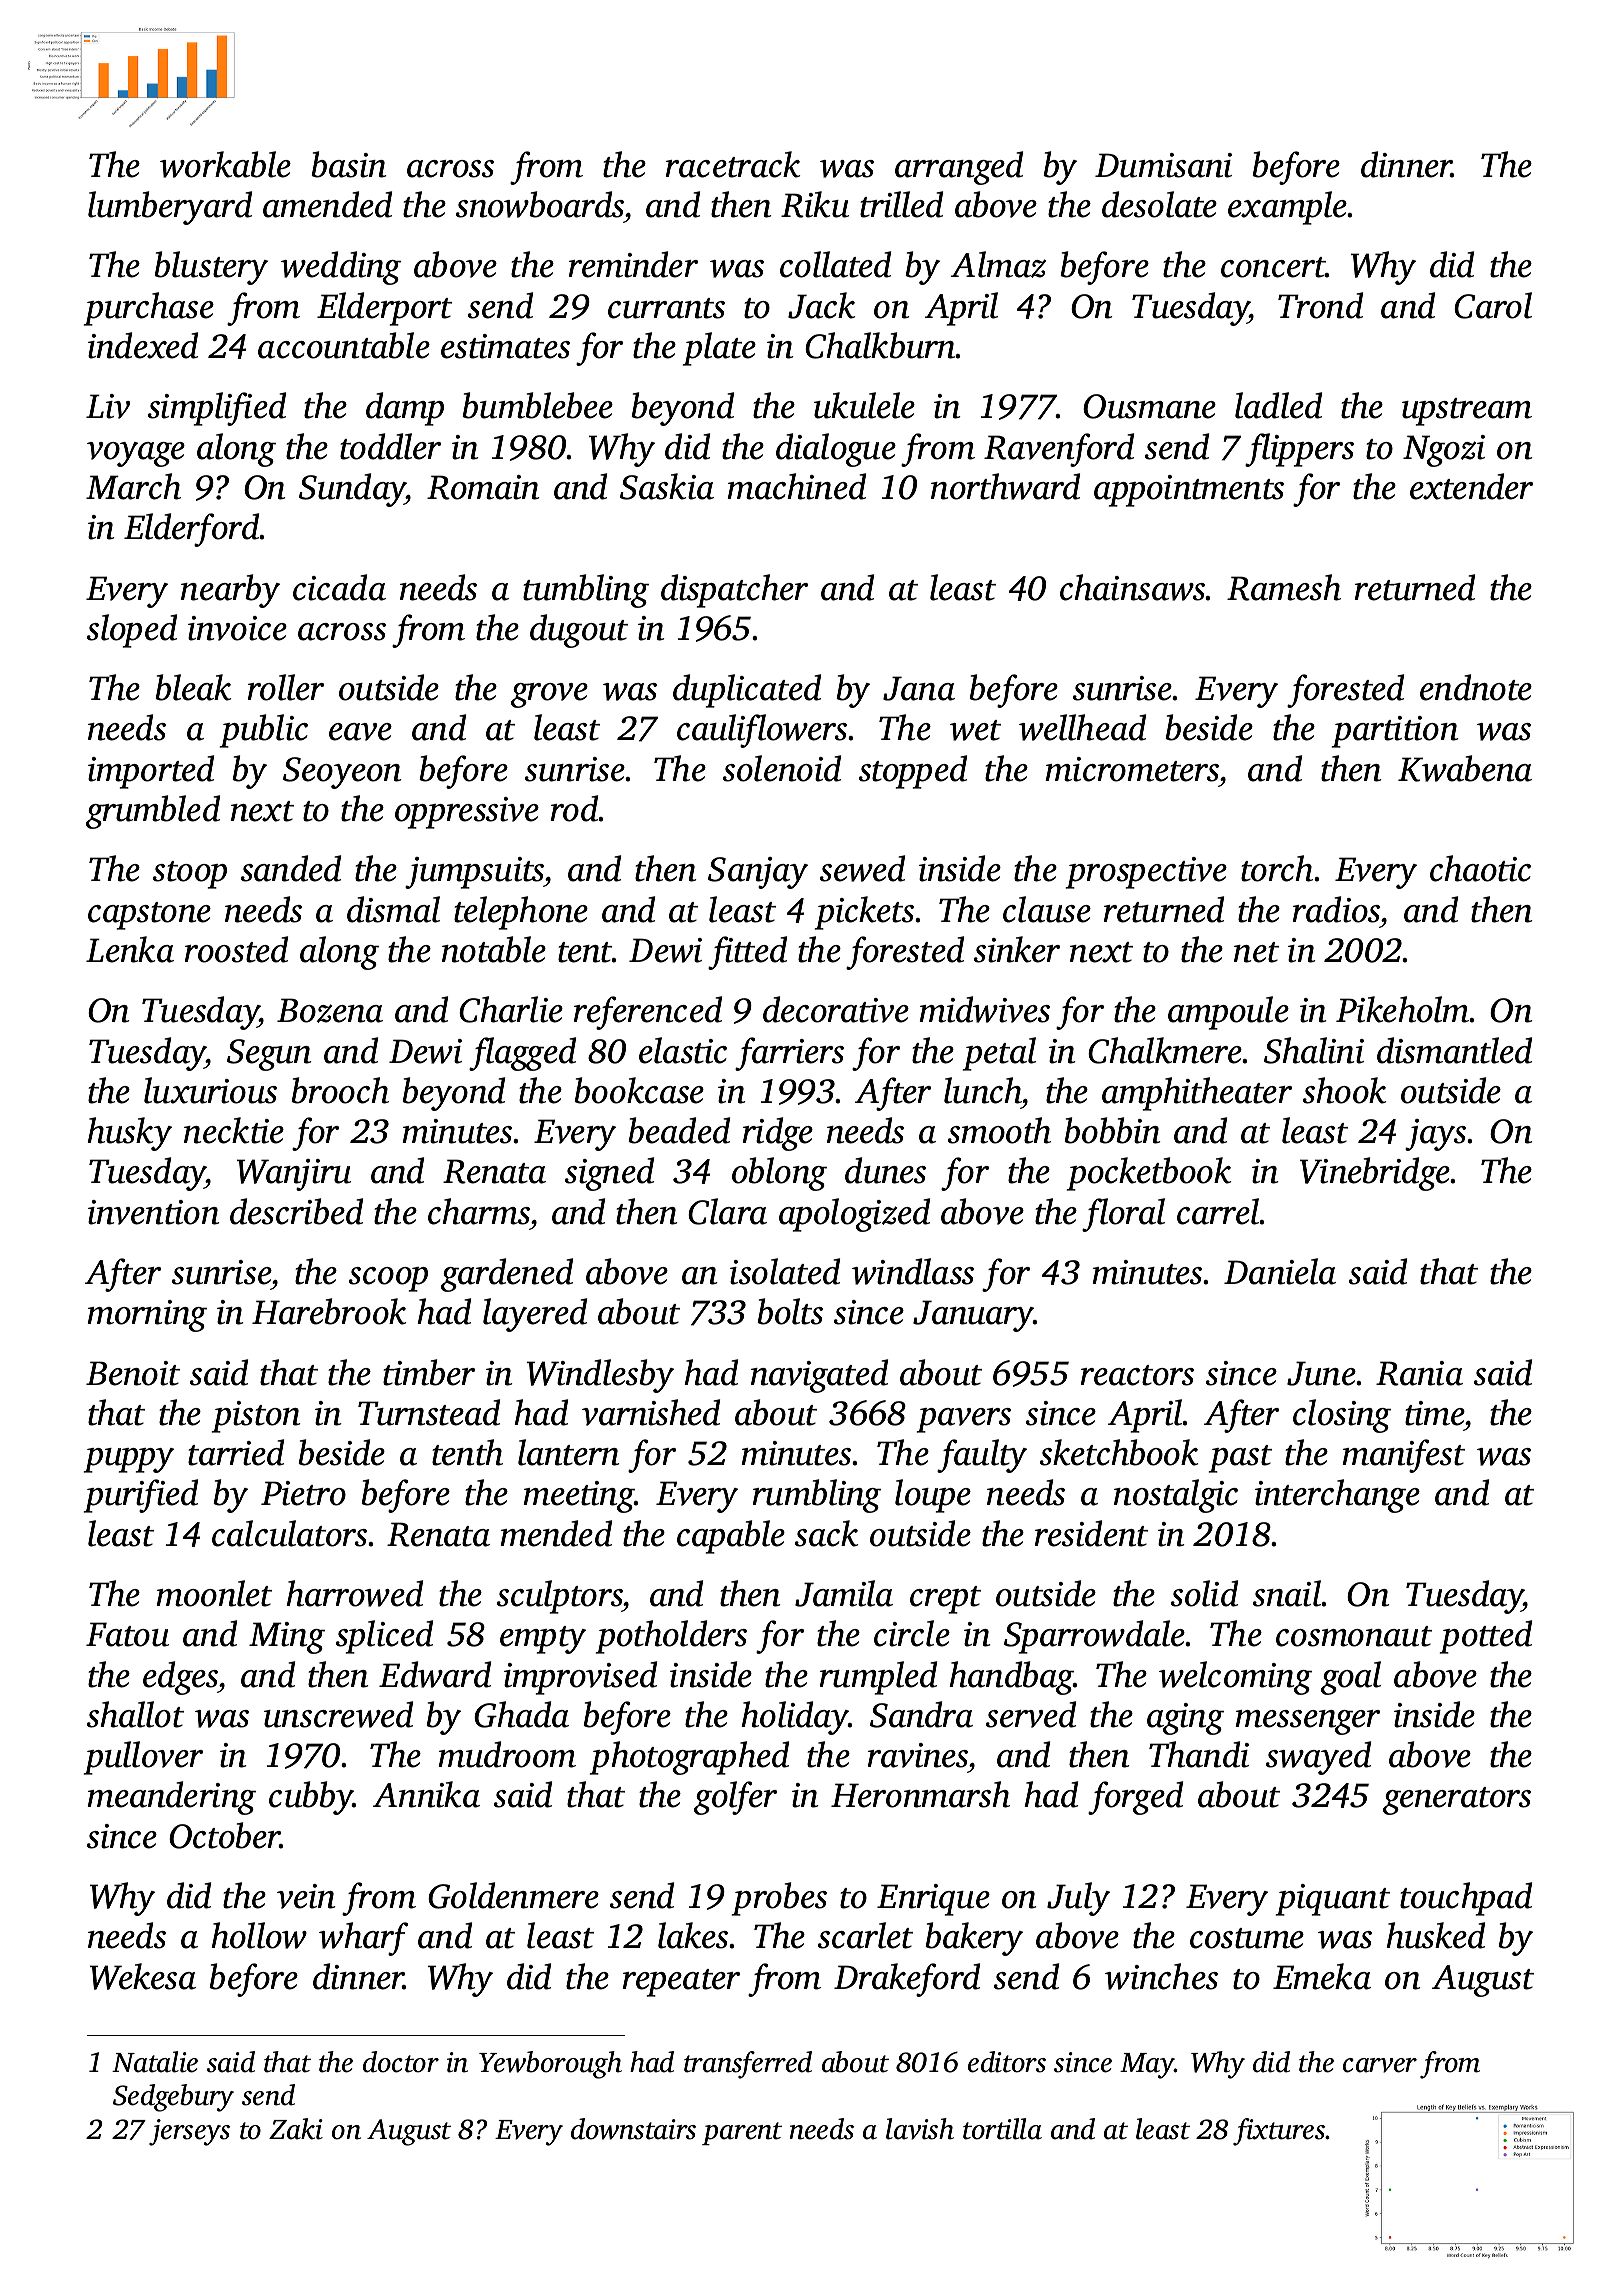  I want to click on lumberyard, so click(170, 208).
